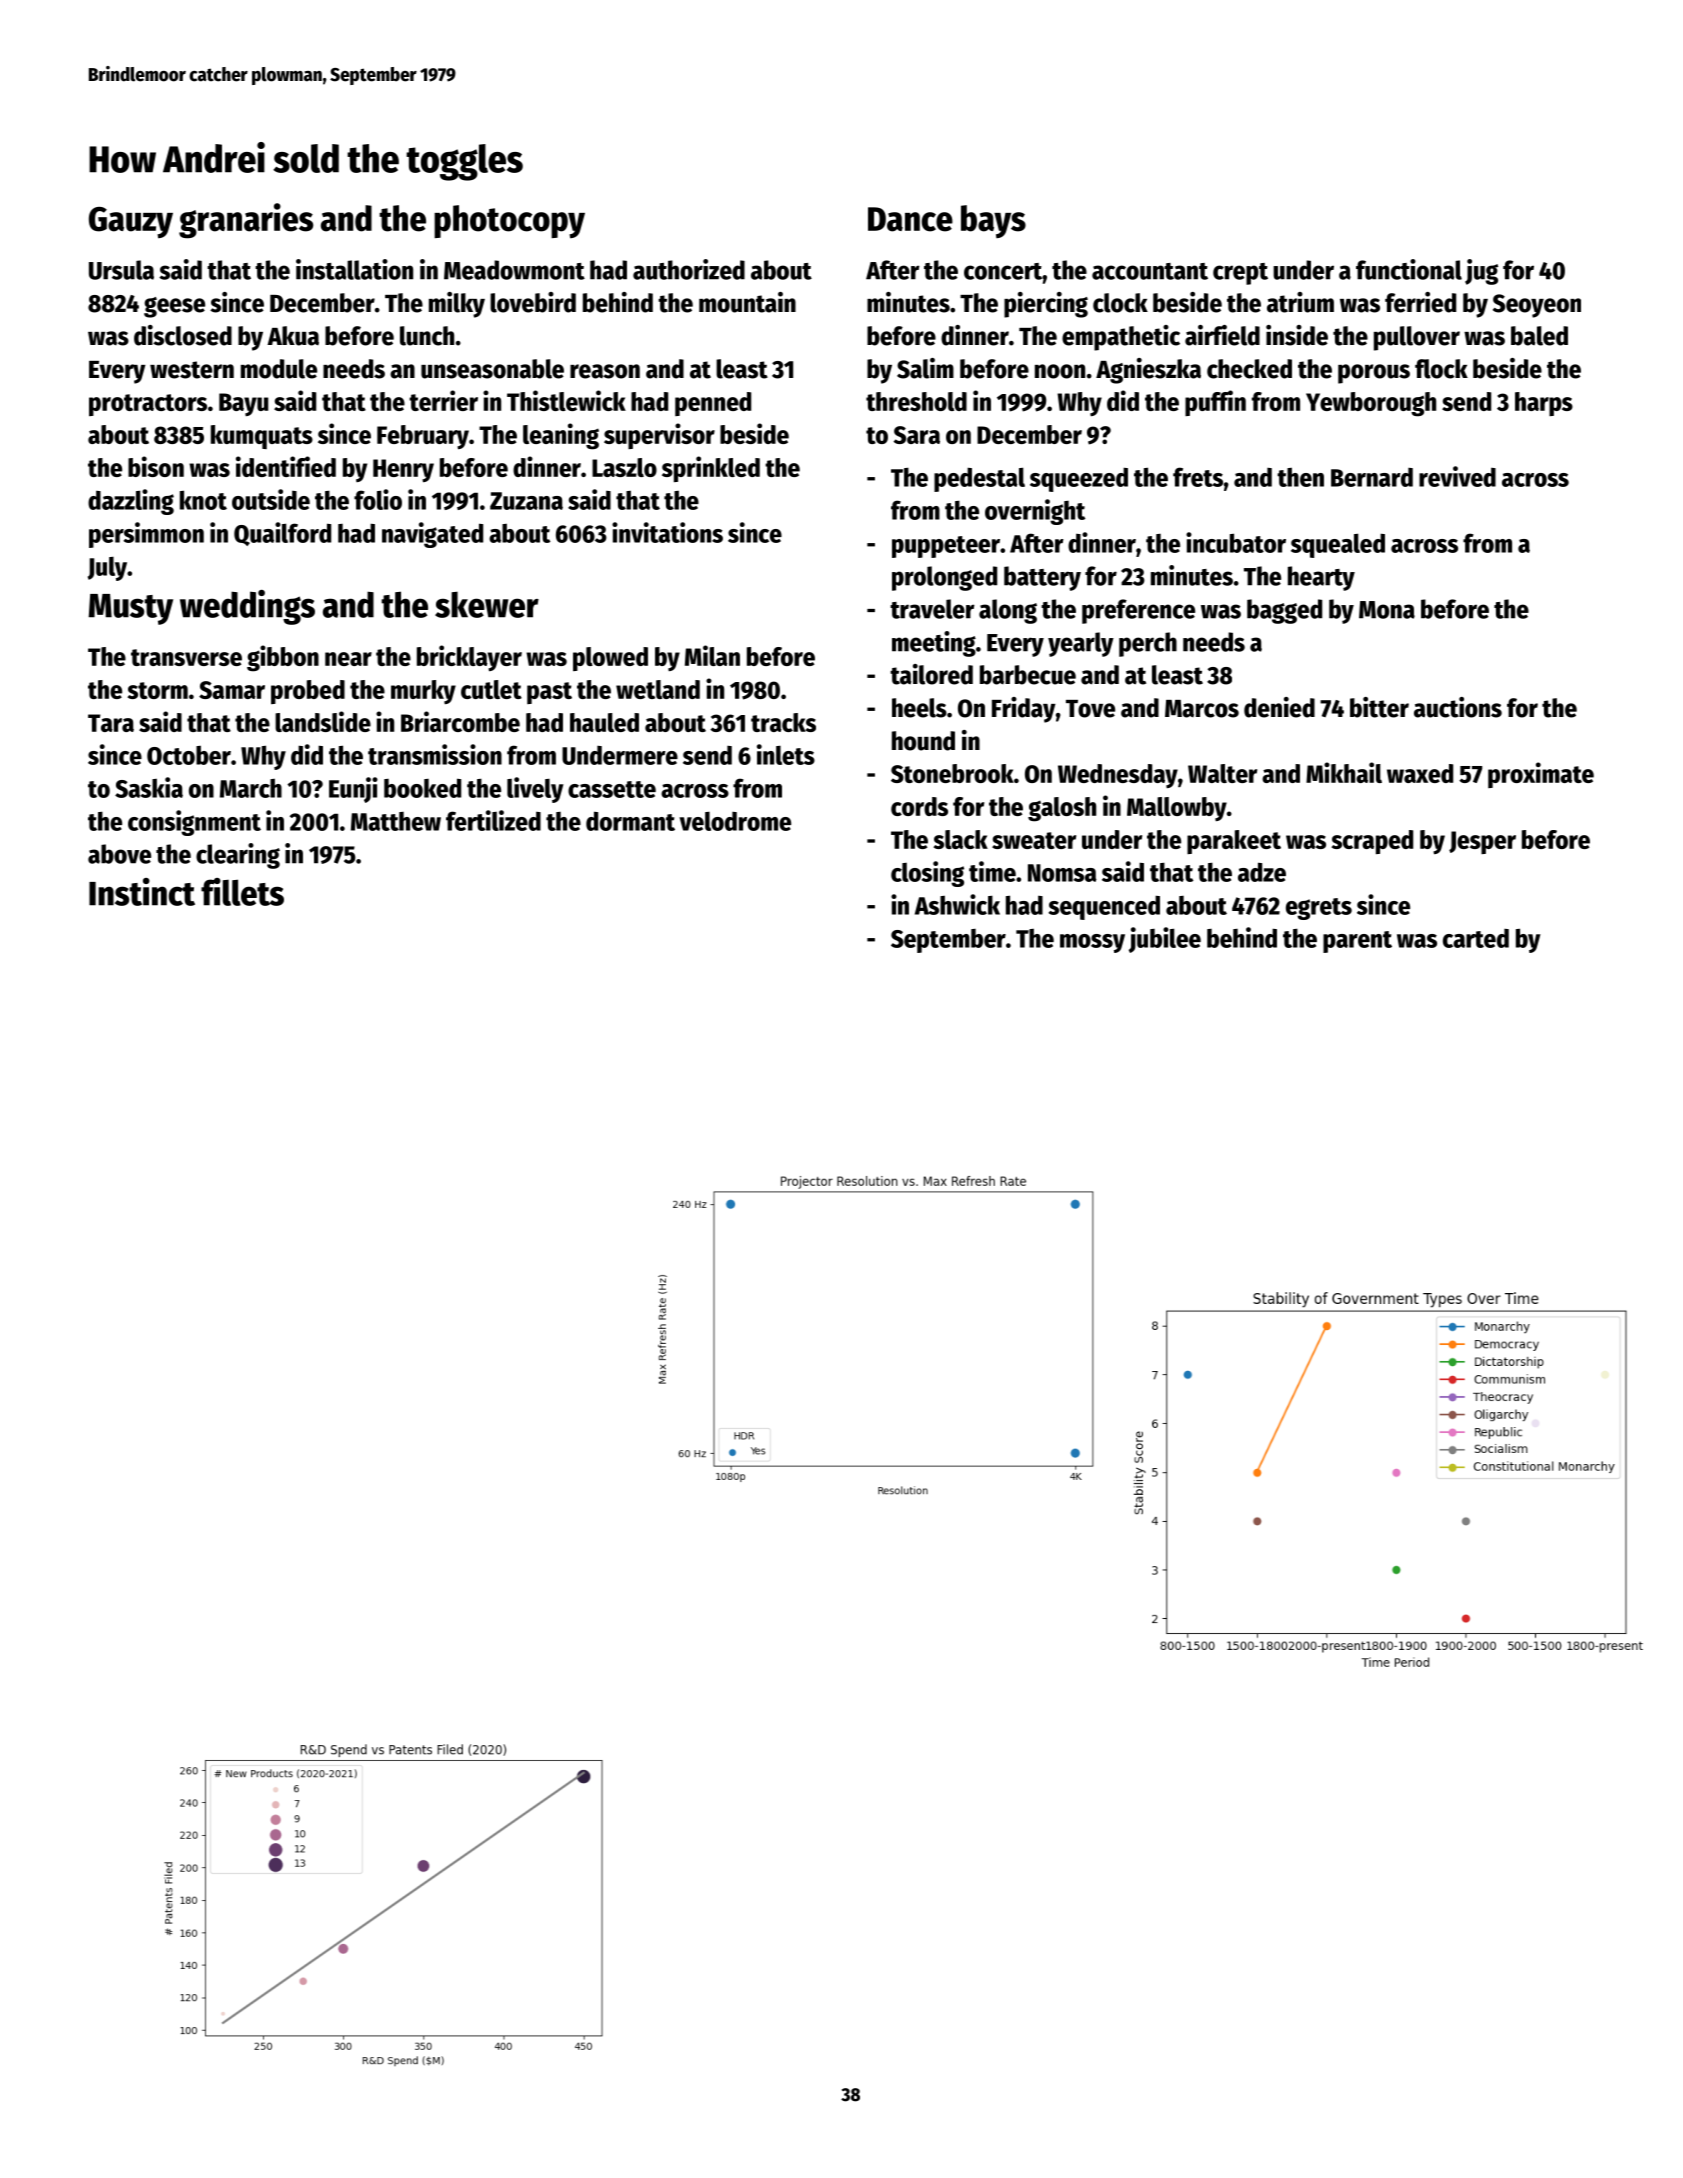 This screenshot has width=1683, height=2178. I want to click on then, so click(1300, 477).
